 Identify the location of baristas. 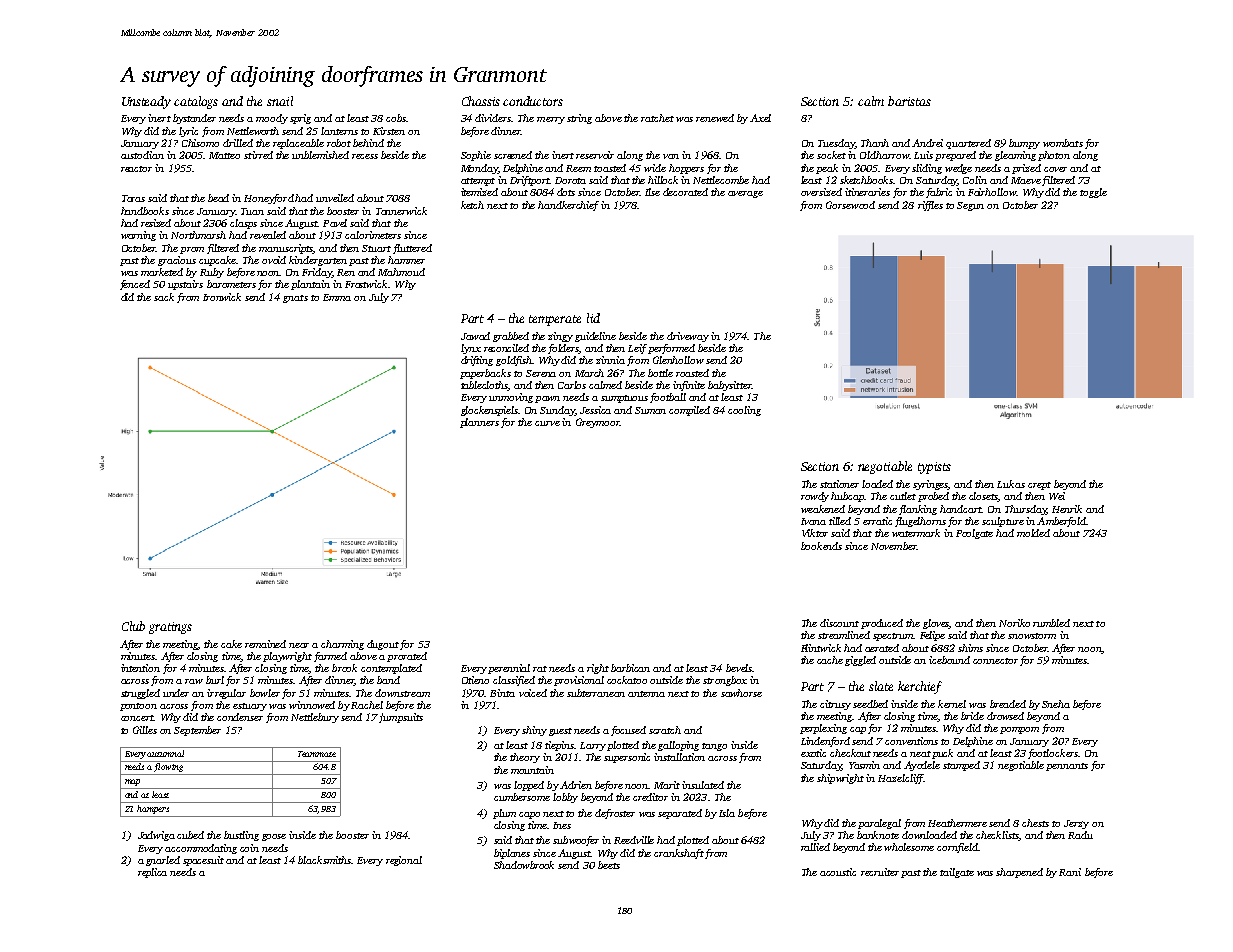
(909, 101).
